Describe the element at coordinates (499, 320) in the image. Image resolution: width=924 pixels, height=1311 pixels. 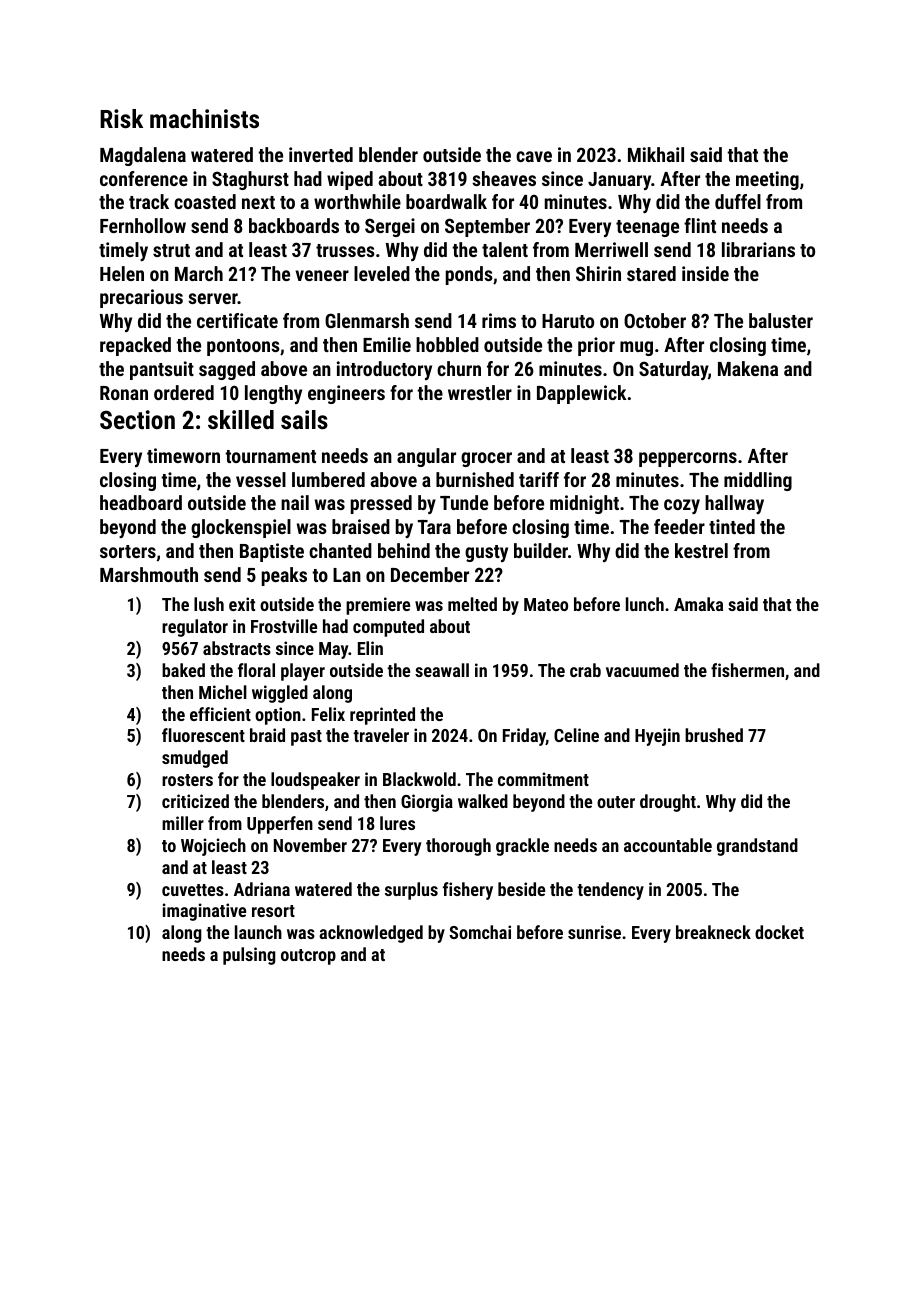
I see `rims` at that location.
